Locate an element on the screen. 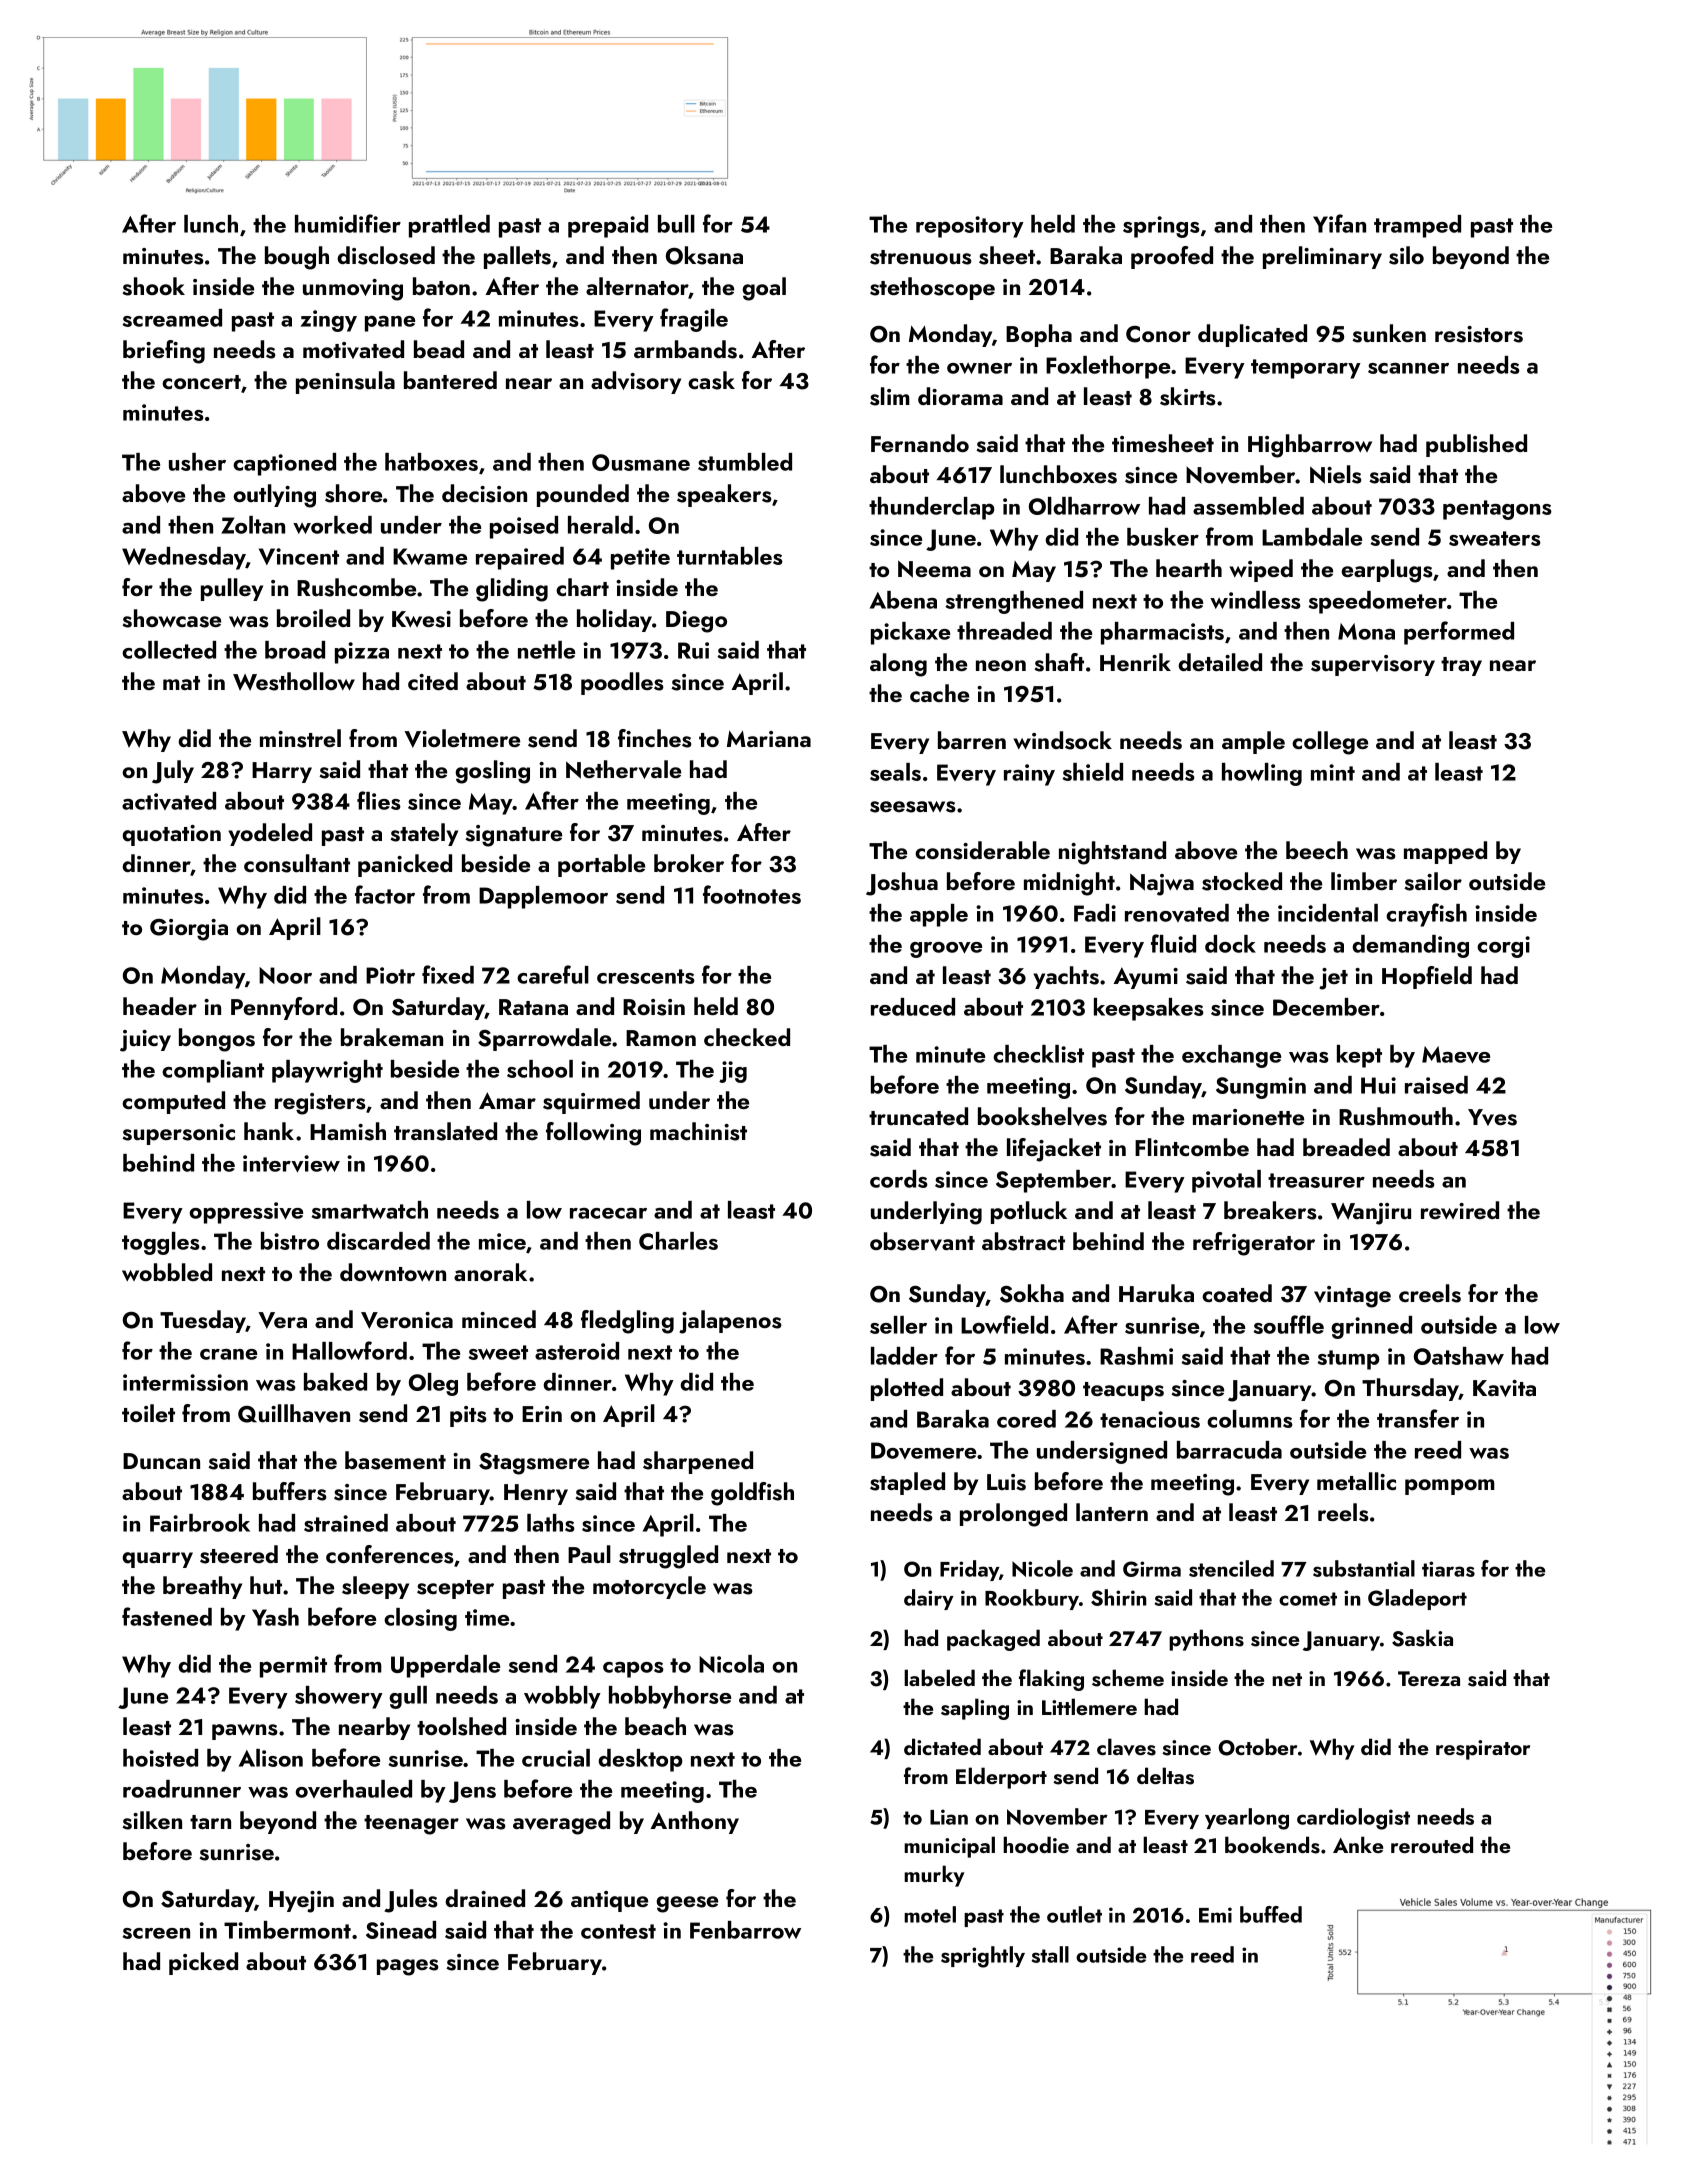 Image resolution: width=1683 pixels, height=2178 pixels. screen is located at coordinates (156, 1933).
